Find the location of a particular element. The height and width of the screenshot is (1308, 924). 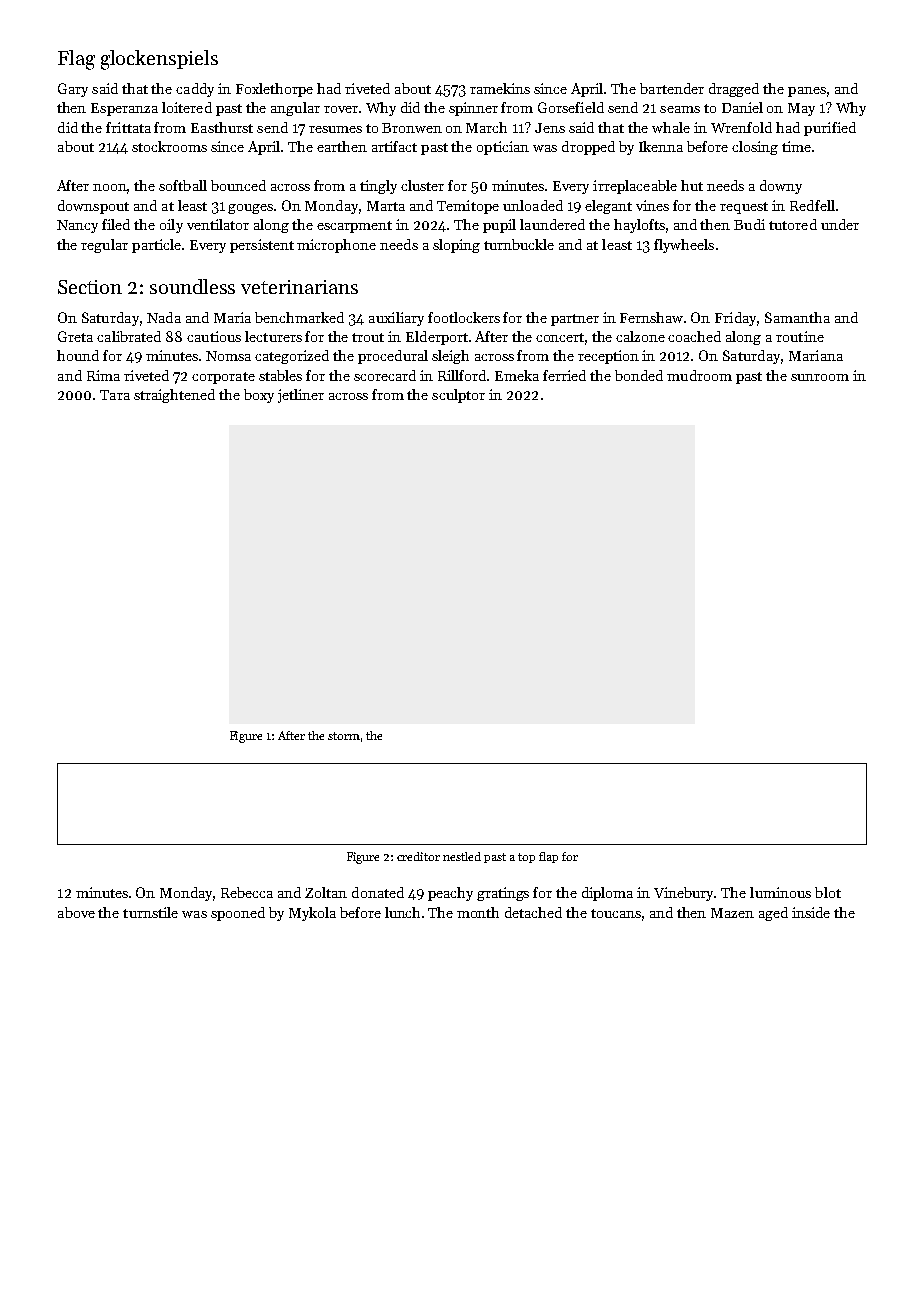

storm is located at coordinates (344, 736).
